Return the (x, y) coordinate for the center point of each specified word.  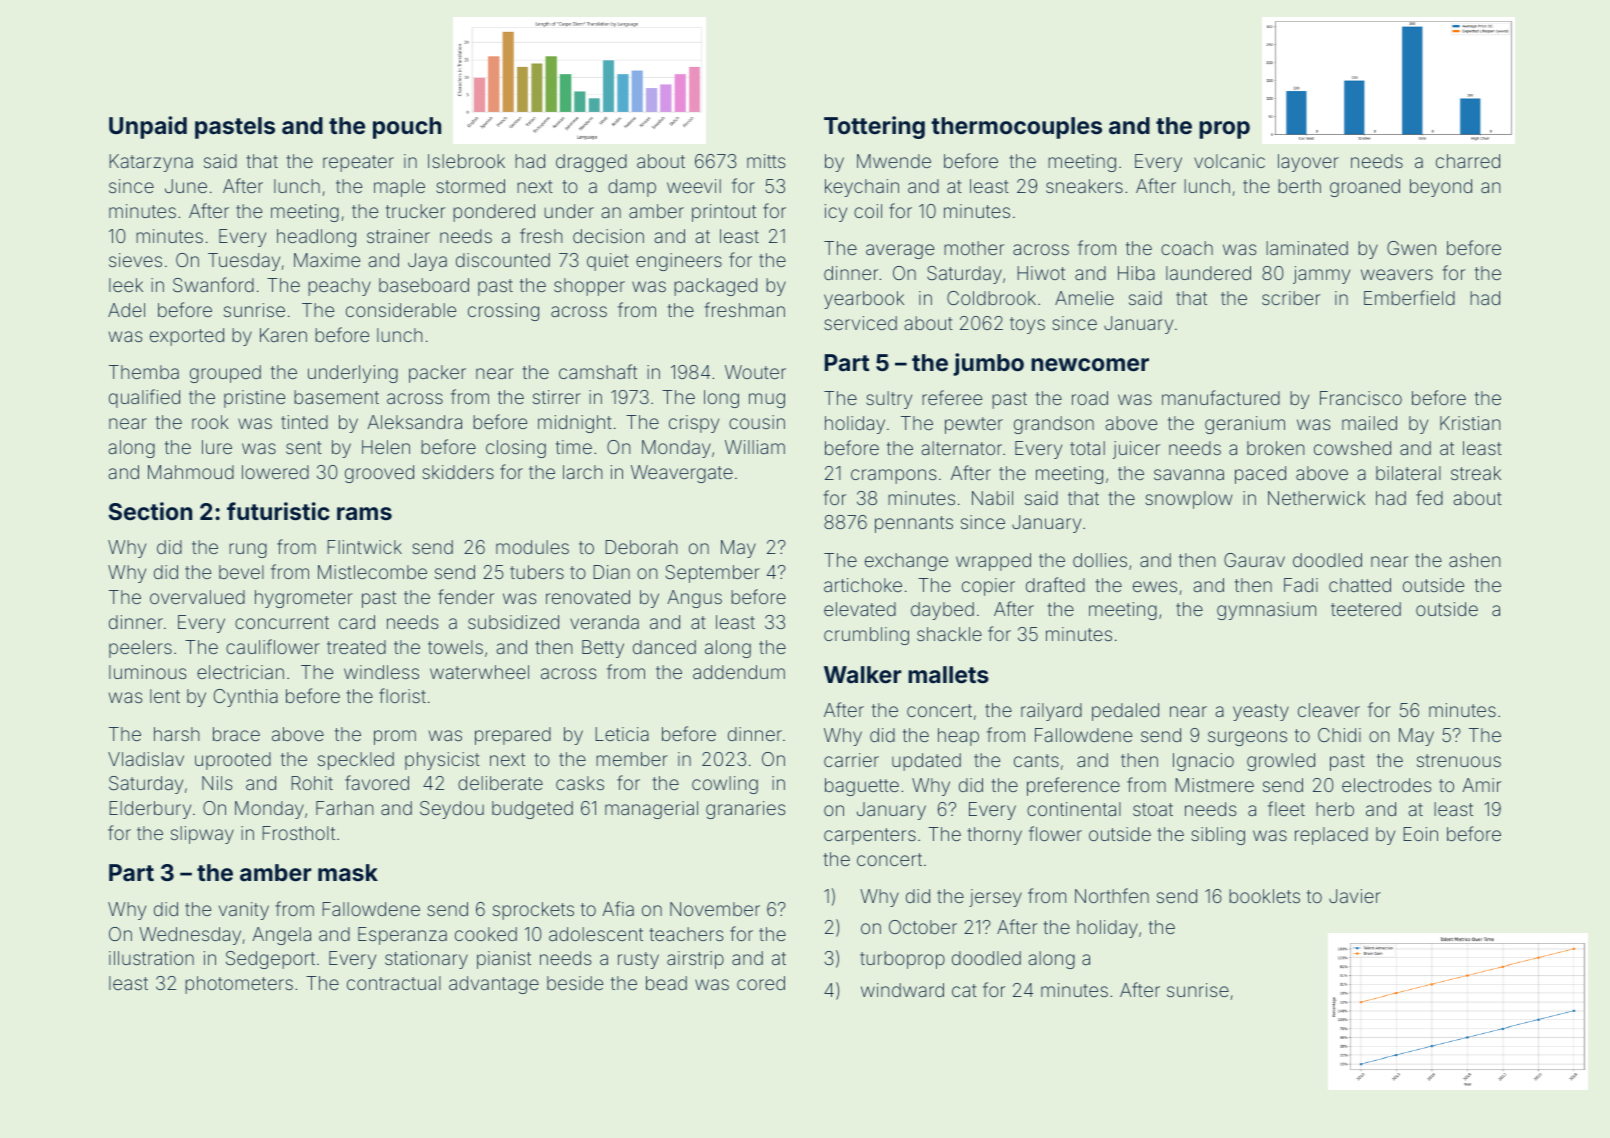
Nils (217, 783)
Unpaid (148, 127)
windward (902, 990)
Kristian (1470, 423)
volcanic (1229, 161)
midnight (575, 424)
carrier (851, 760)
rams (364, 513)
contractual (394, 983)
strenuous (1459, 760)
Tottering (874, 127)
